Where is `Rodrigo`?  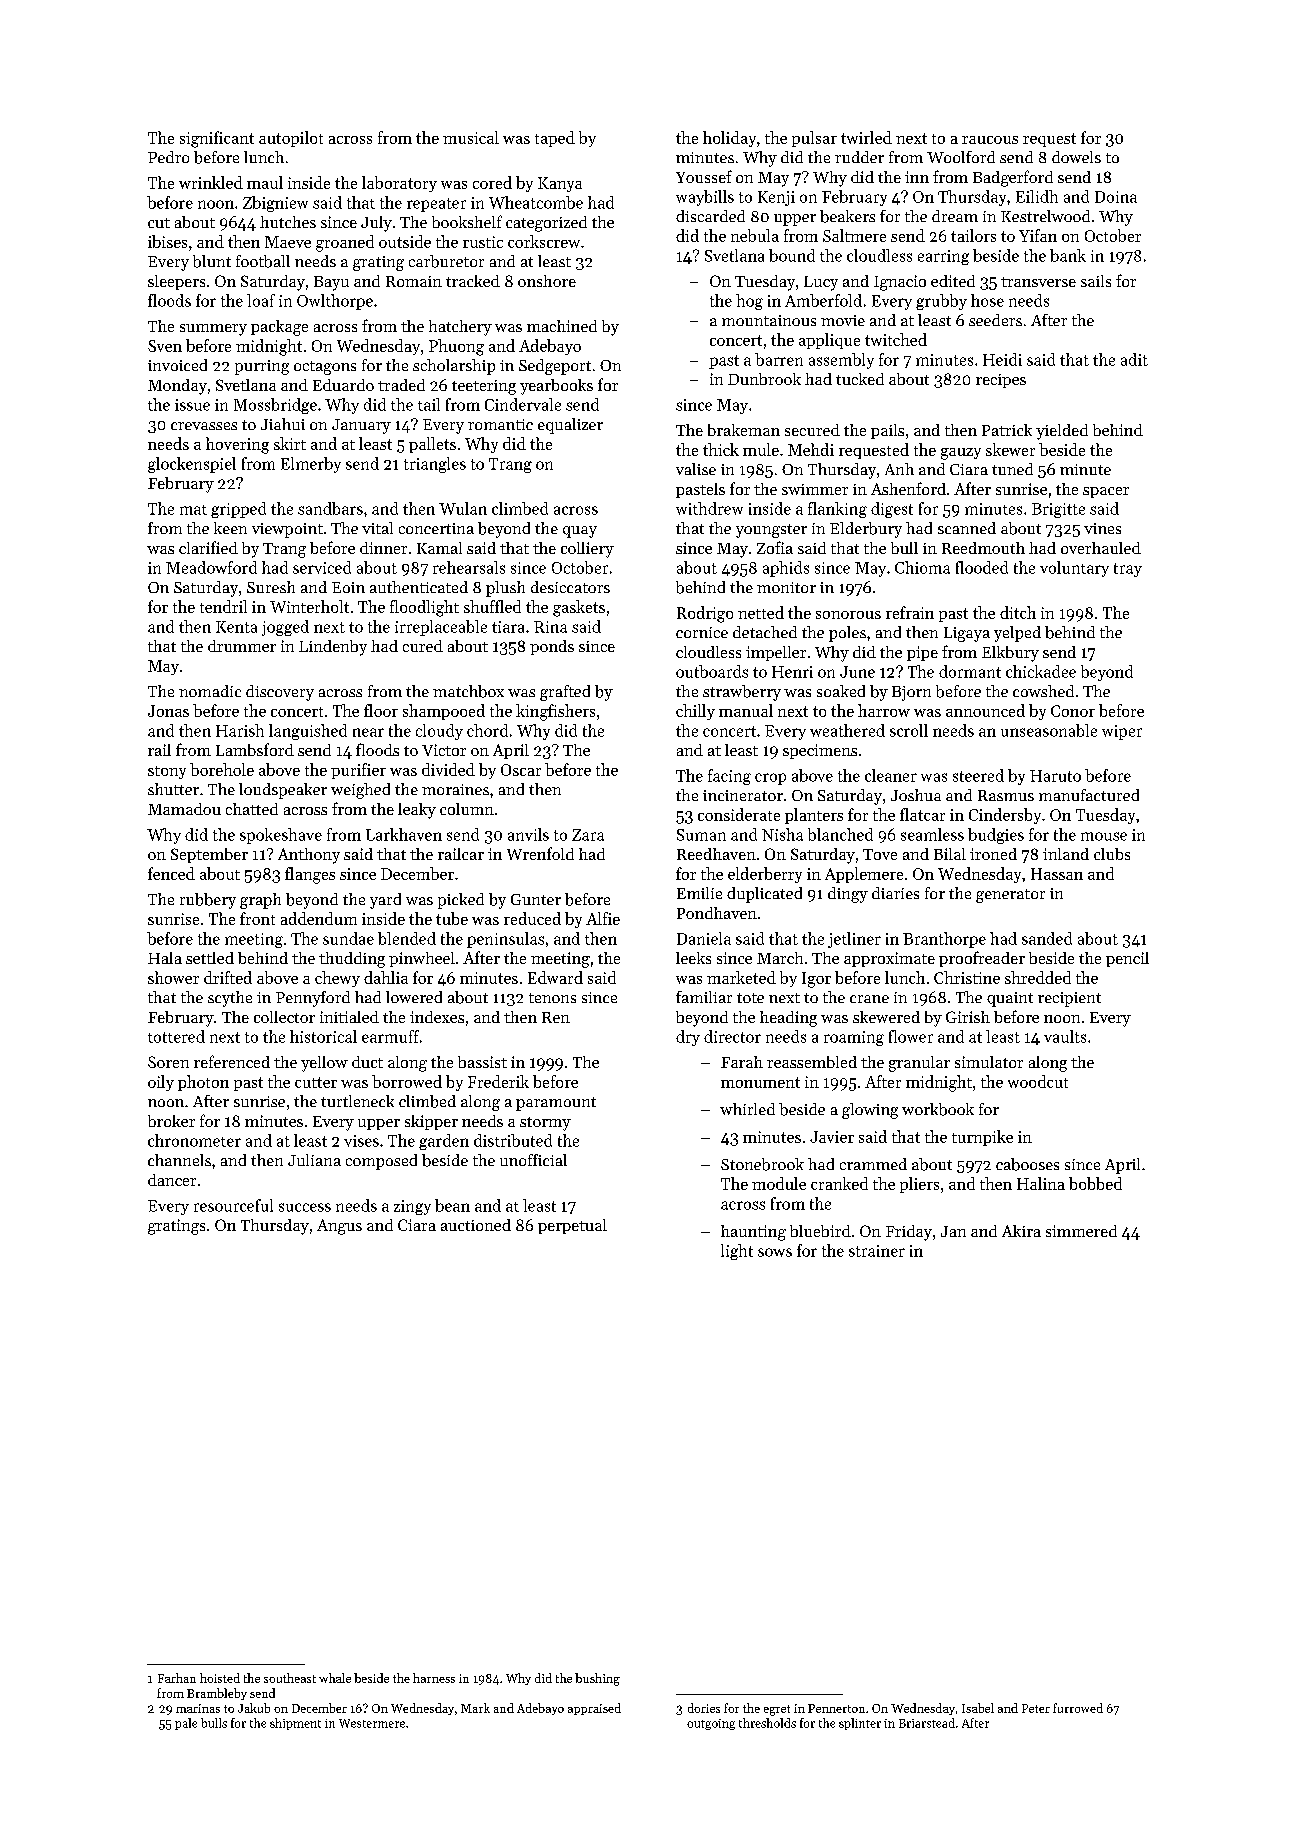
Rodrigo is located at coordinates (705, 614).
